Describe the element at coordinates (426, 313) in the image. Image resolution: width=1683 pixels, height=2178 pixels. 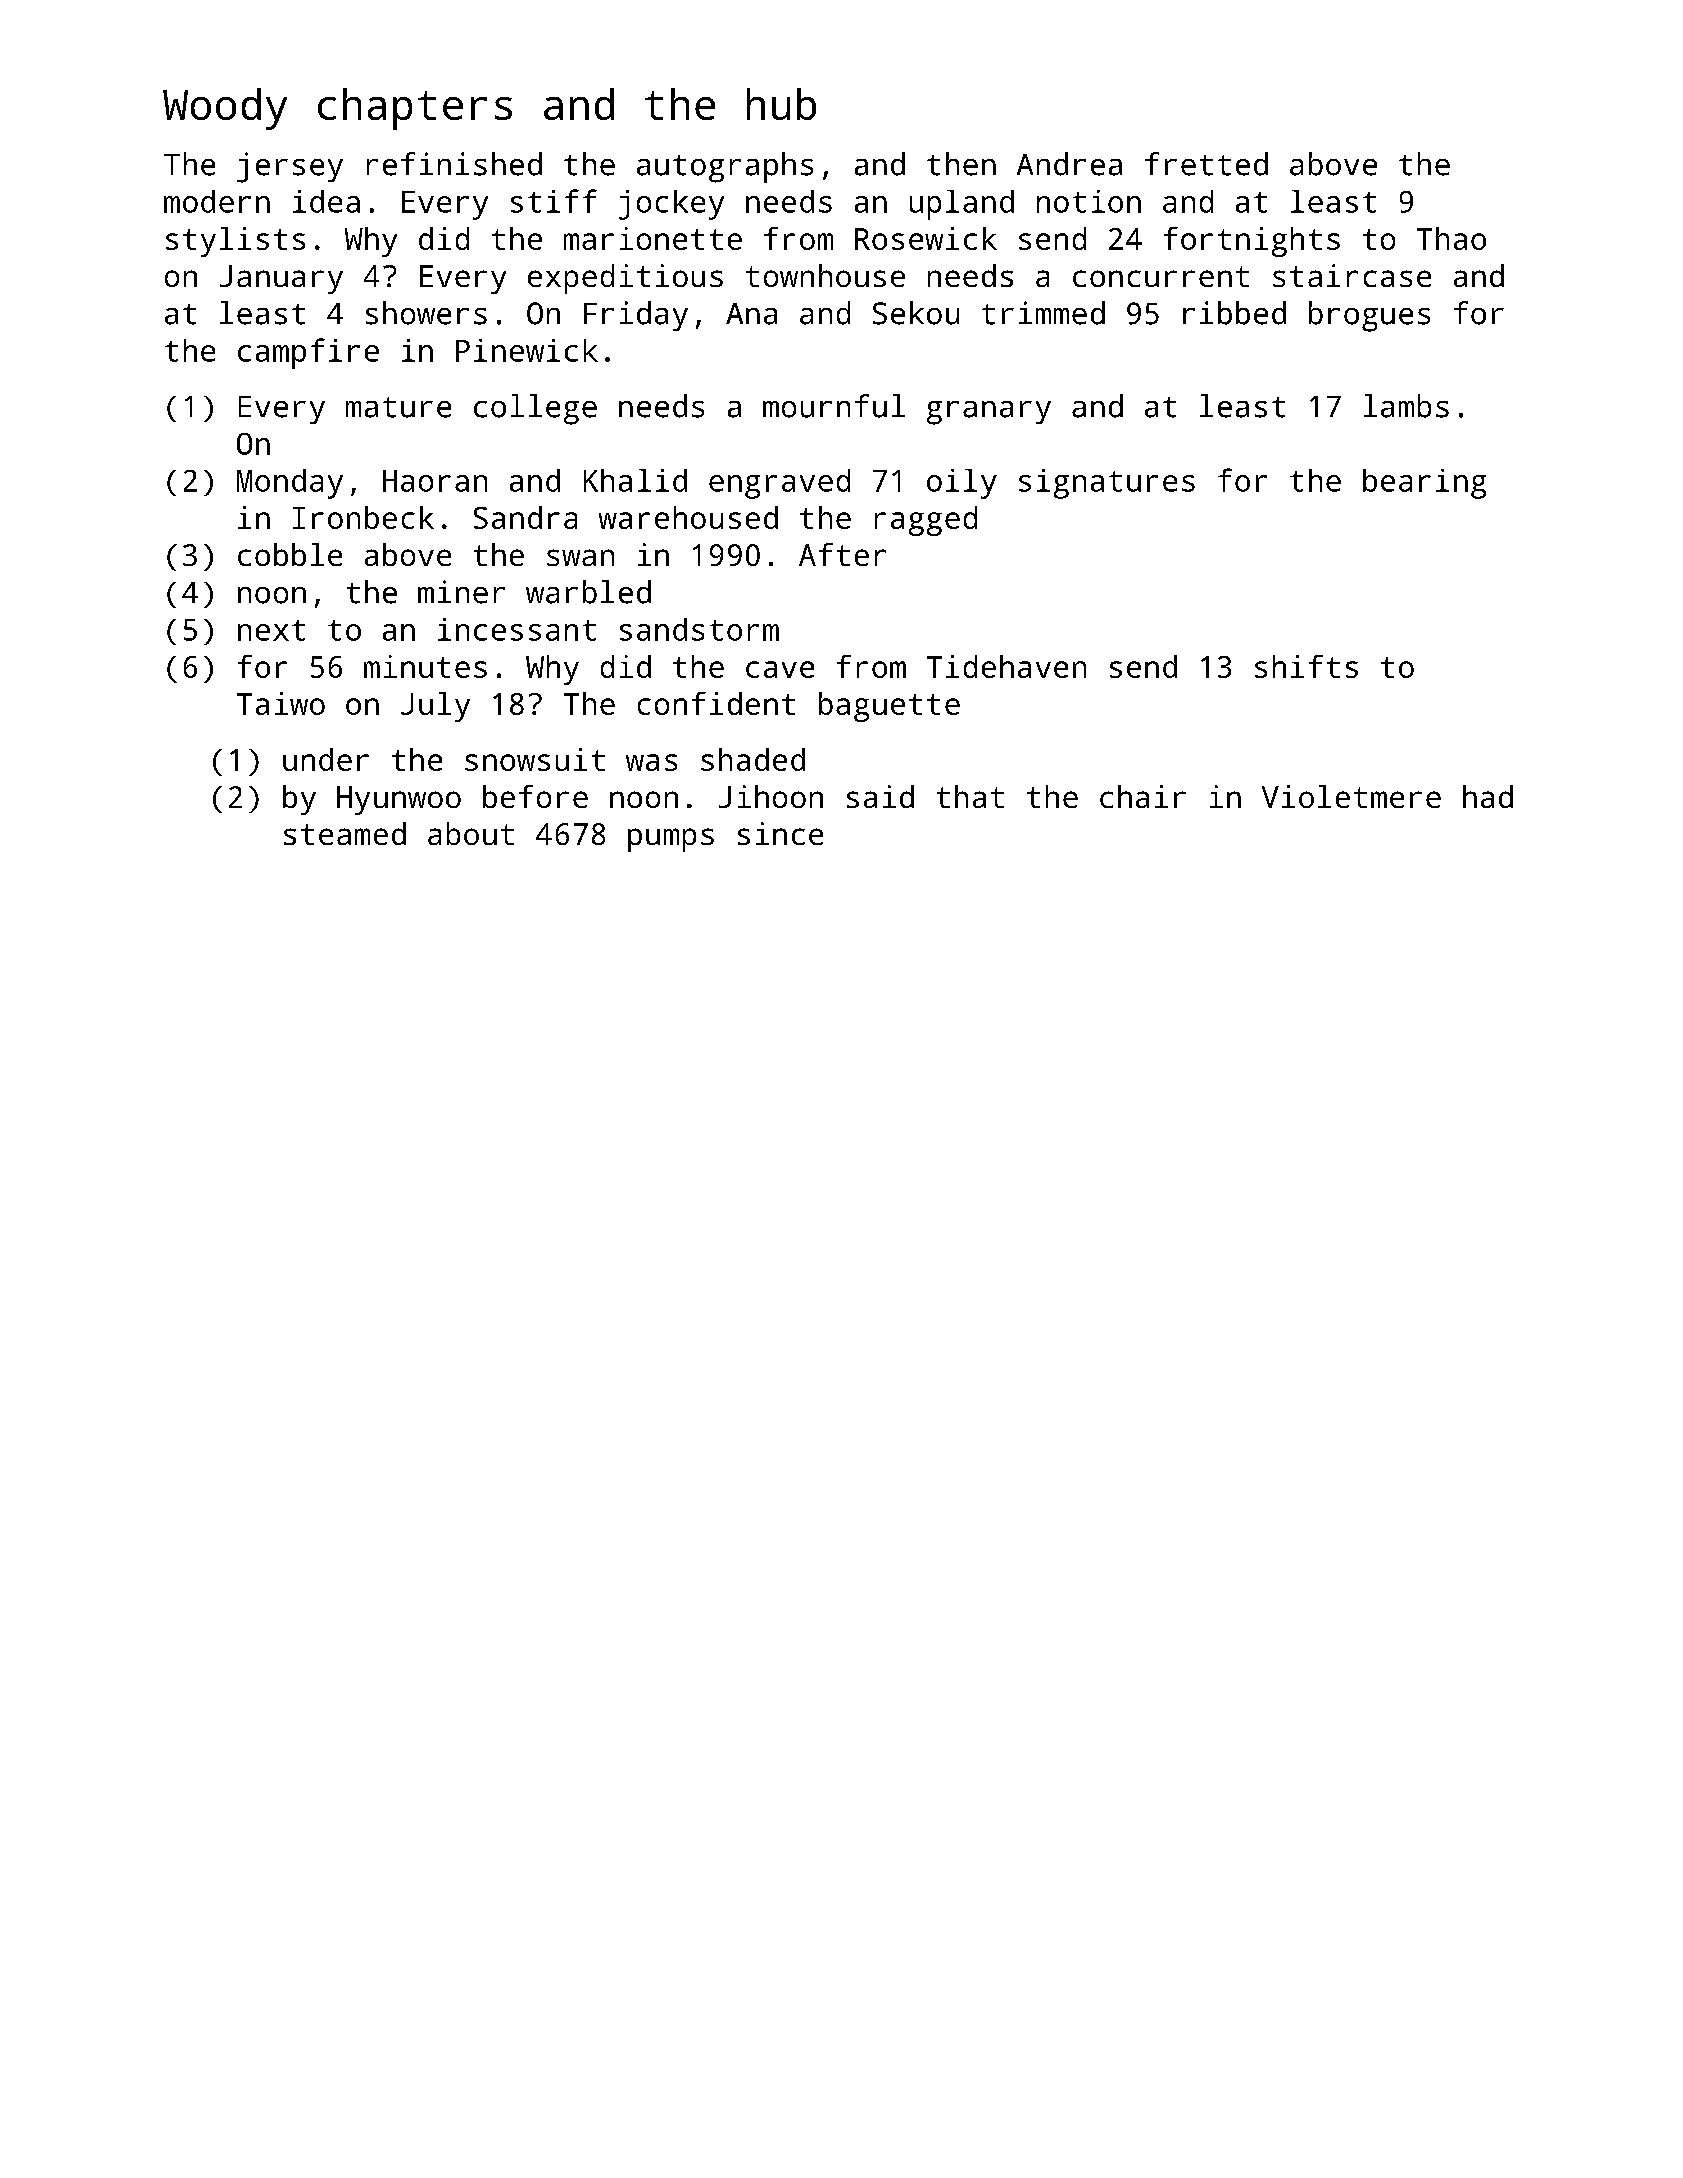
I see `showers` at that location.
